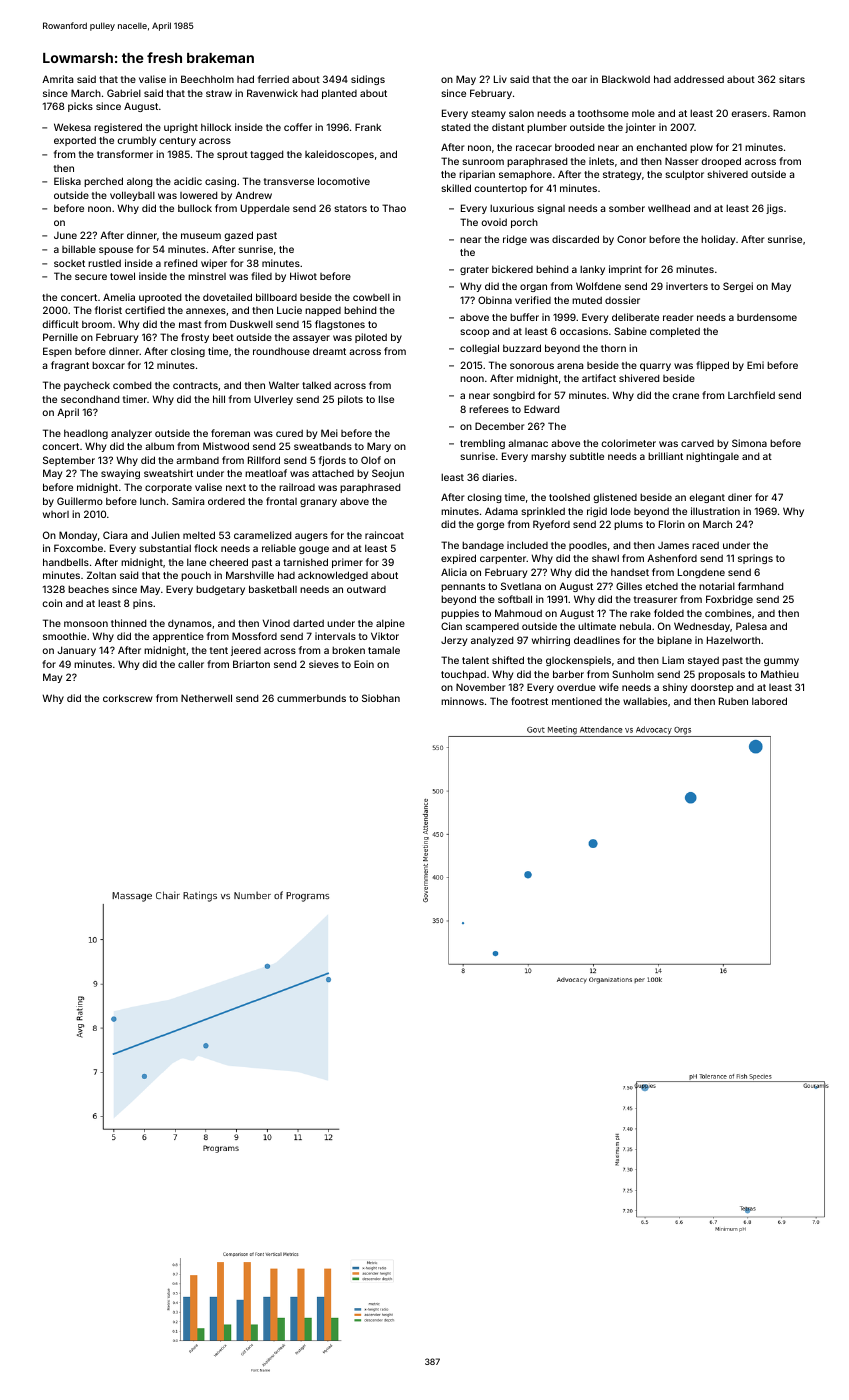 The width and height of the screenshot is (849, 1400). What do you see at coordinates (128, 698) in the screenshot?
I see `corkscrew` at bounding box center [128, 698].
